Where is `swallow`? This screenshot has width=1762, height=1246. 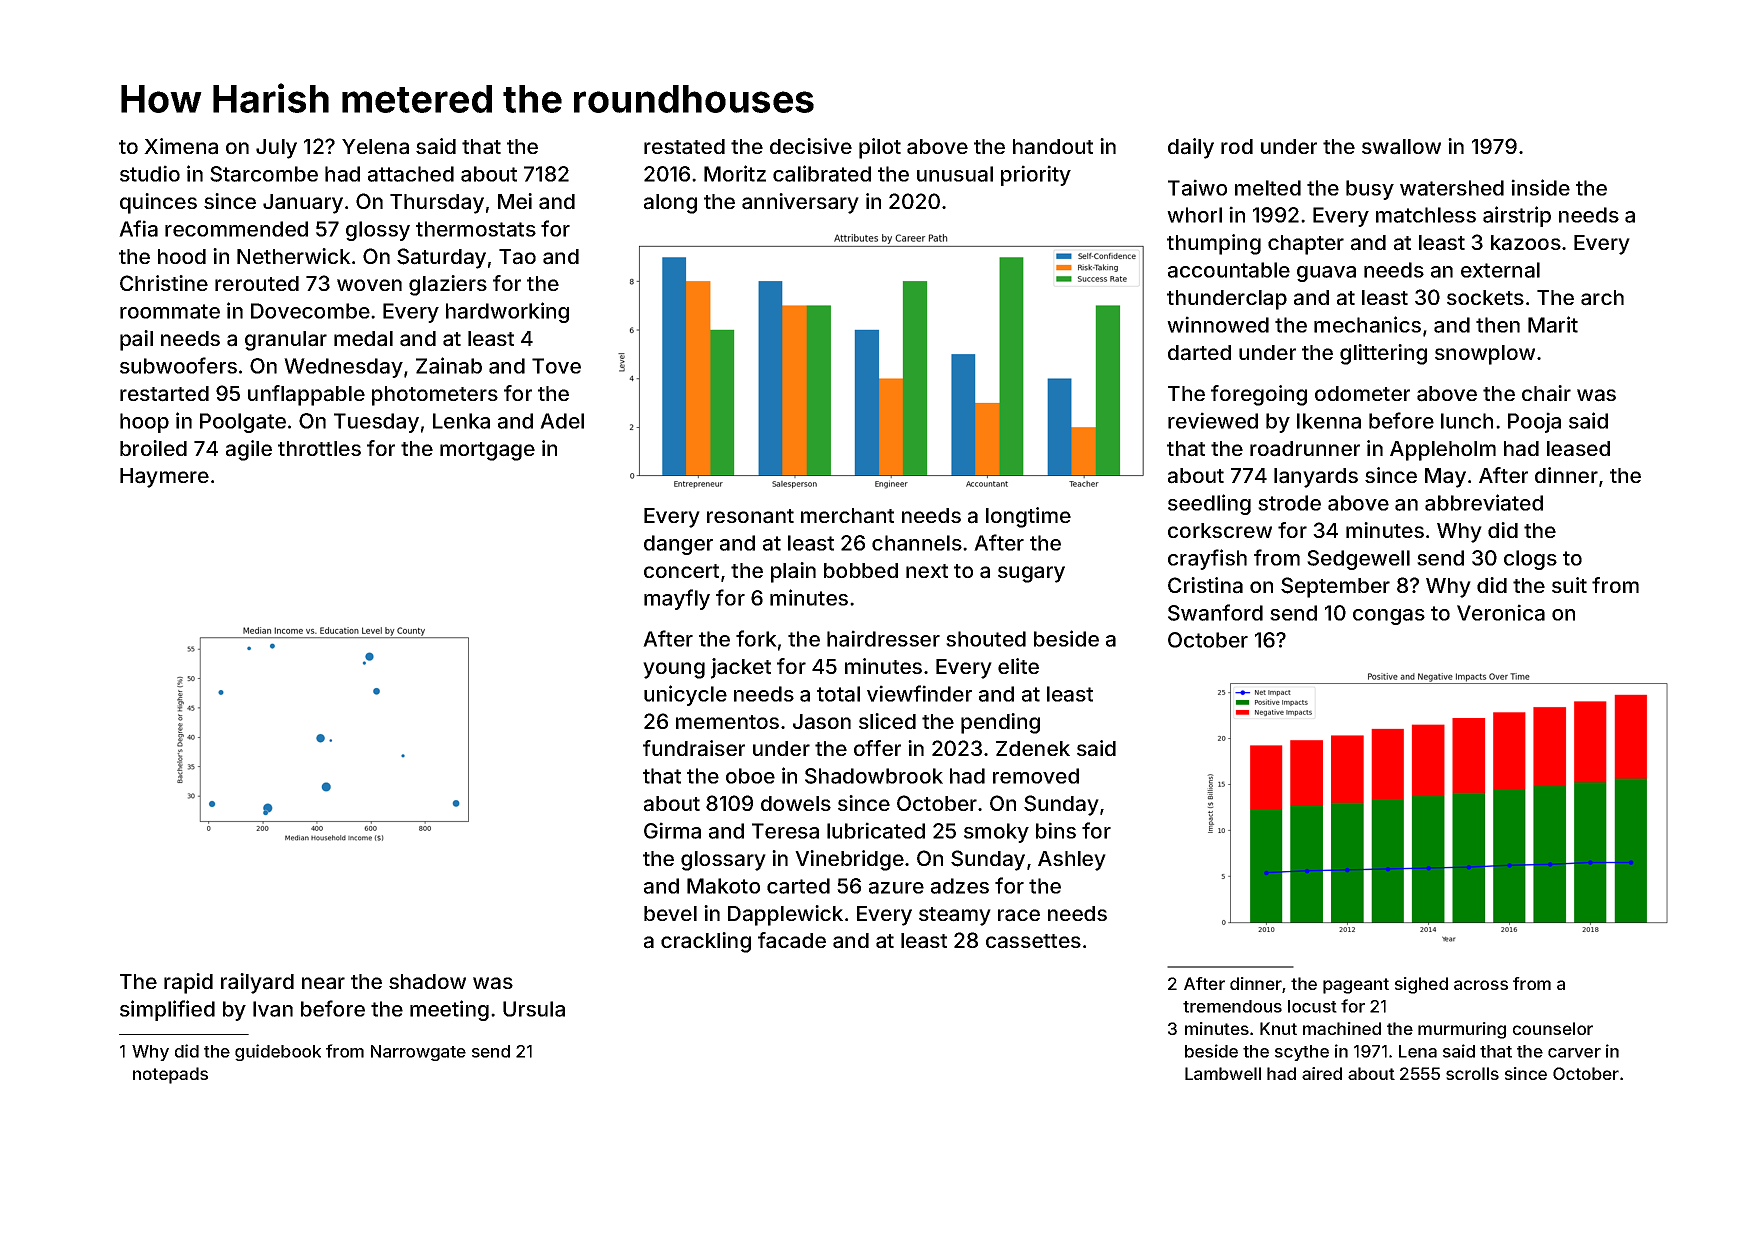 swallow is located at coordinates (1401, 147).
